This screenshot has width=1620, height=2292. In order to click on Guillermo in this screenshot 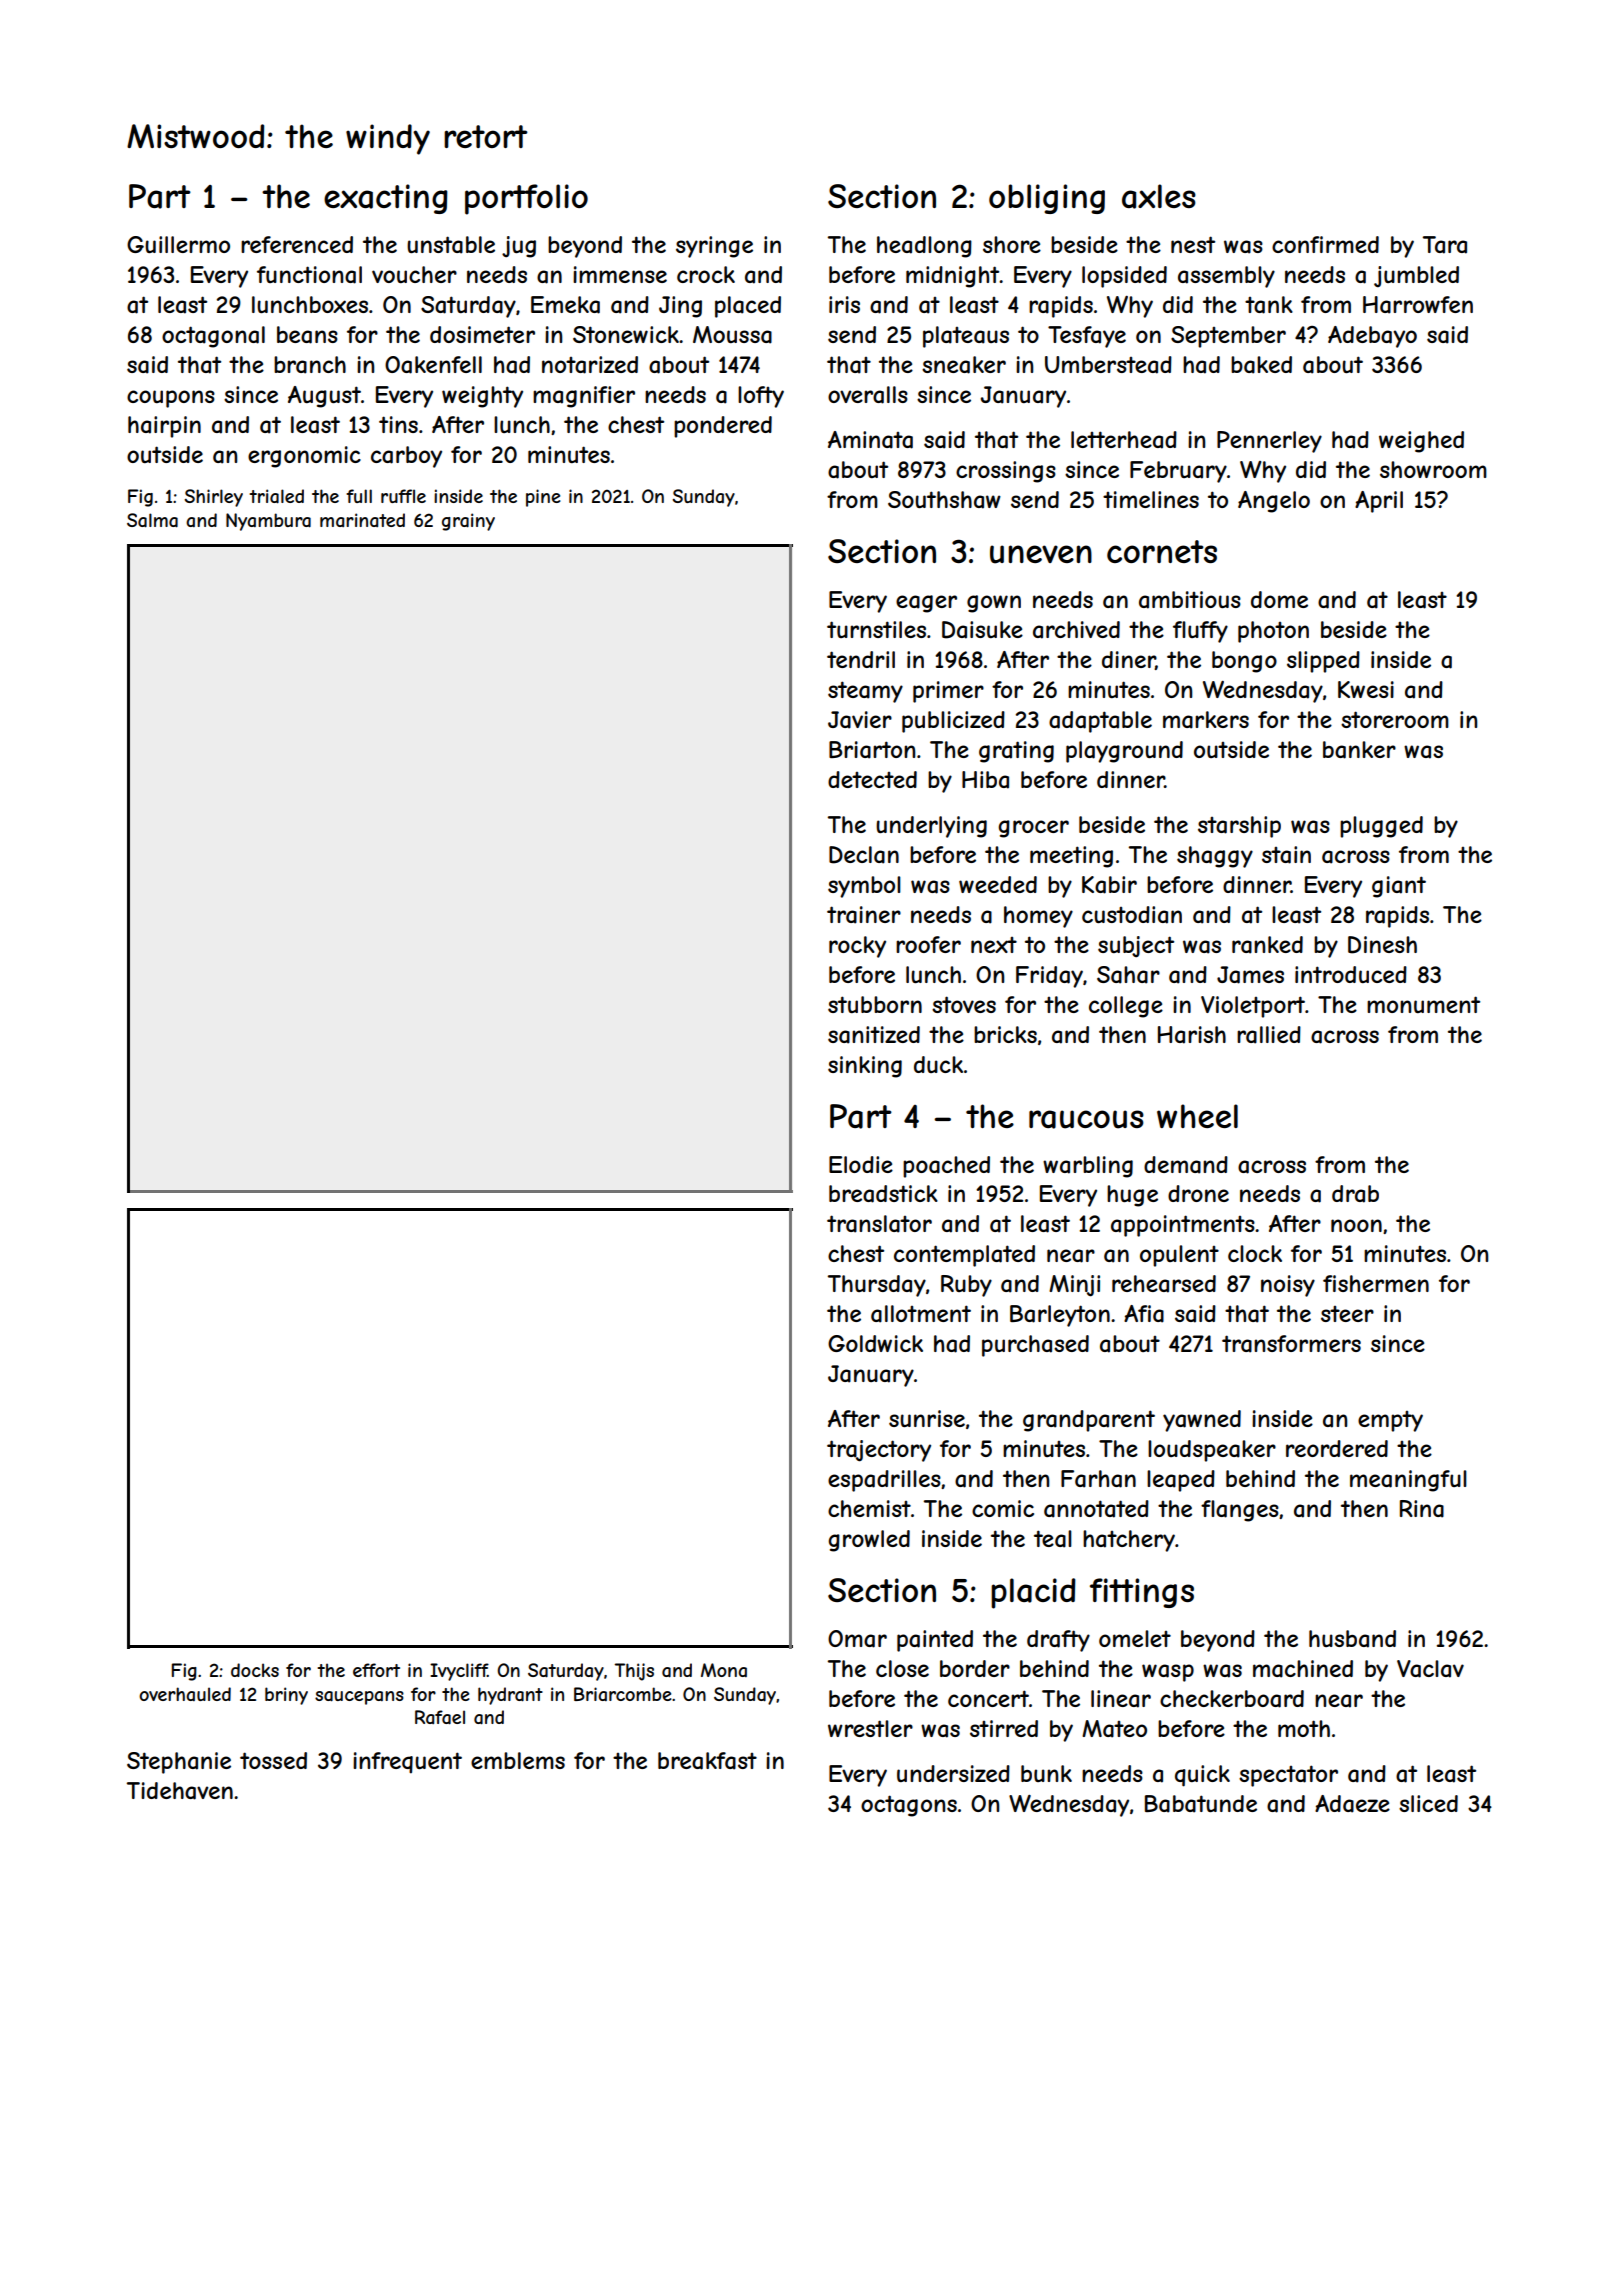, I will do `click(178, 244)`.
